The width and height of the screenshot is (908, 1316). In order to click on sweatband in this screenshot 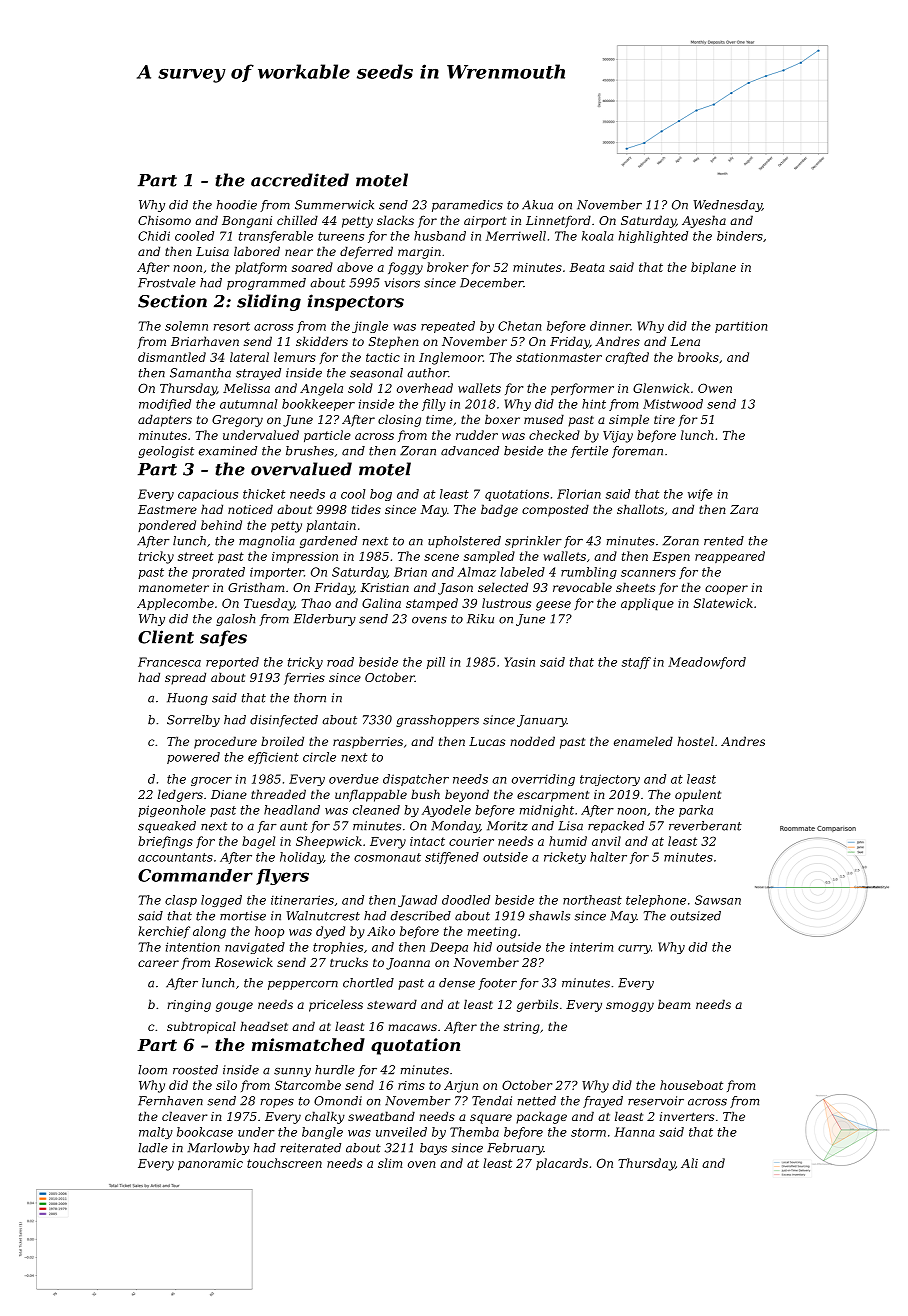, I will do `click(381, 1116)`.
